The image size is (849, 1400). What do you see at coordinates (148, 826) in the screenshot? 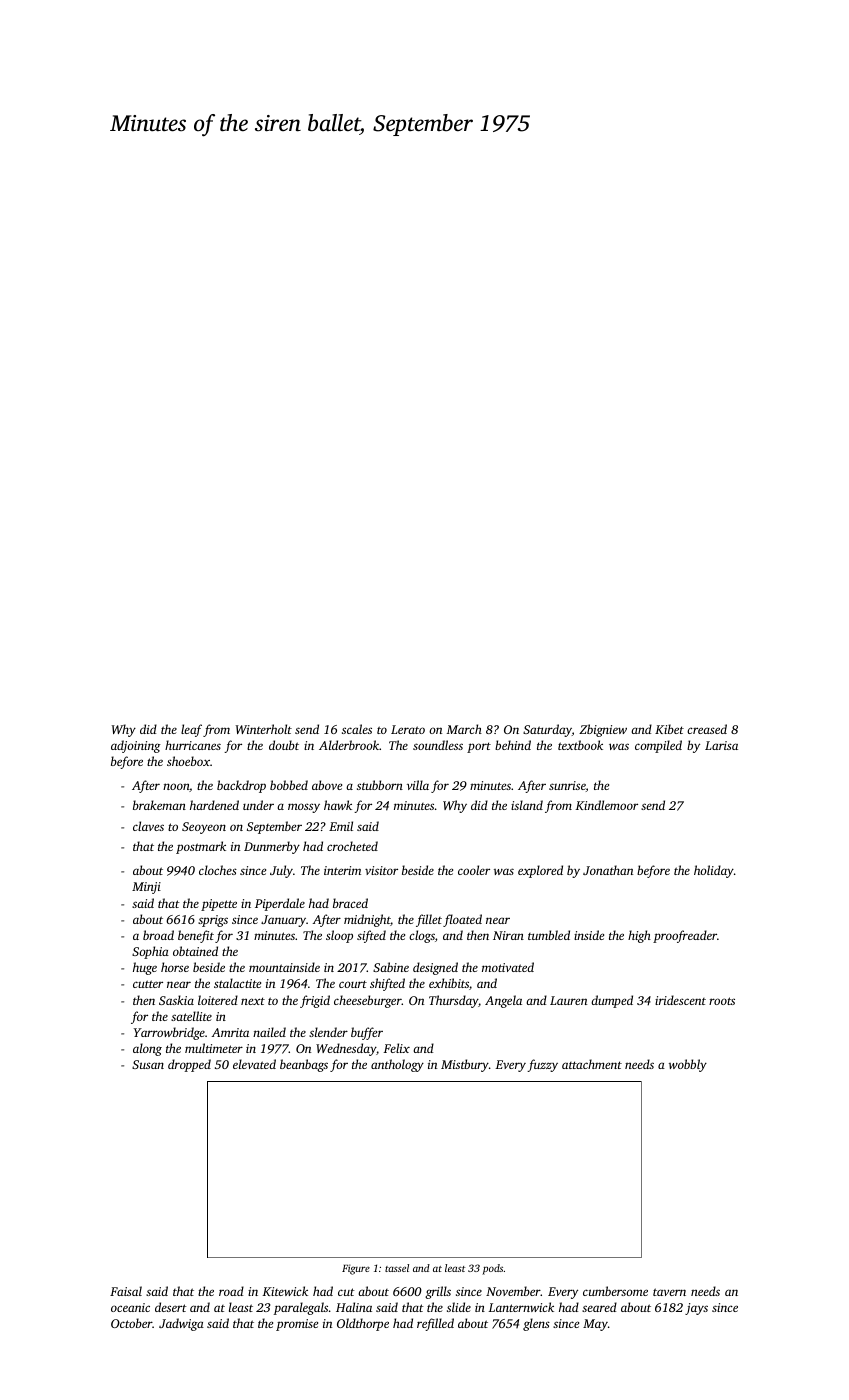
I see `claves` at bounding box center [148, 826].
